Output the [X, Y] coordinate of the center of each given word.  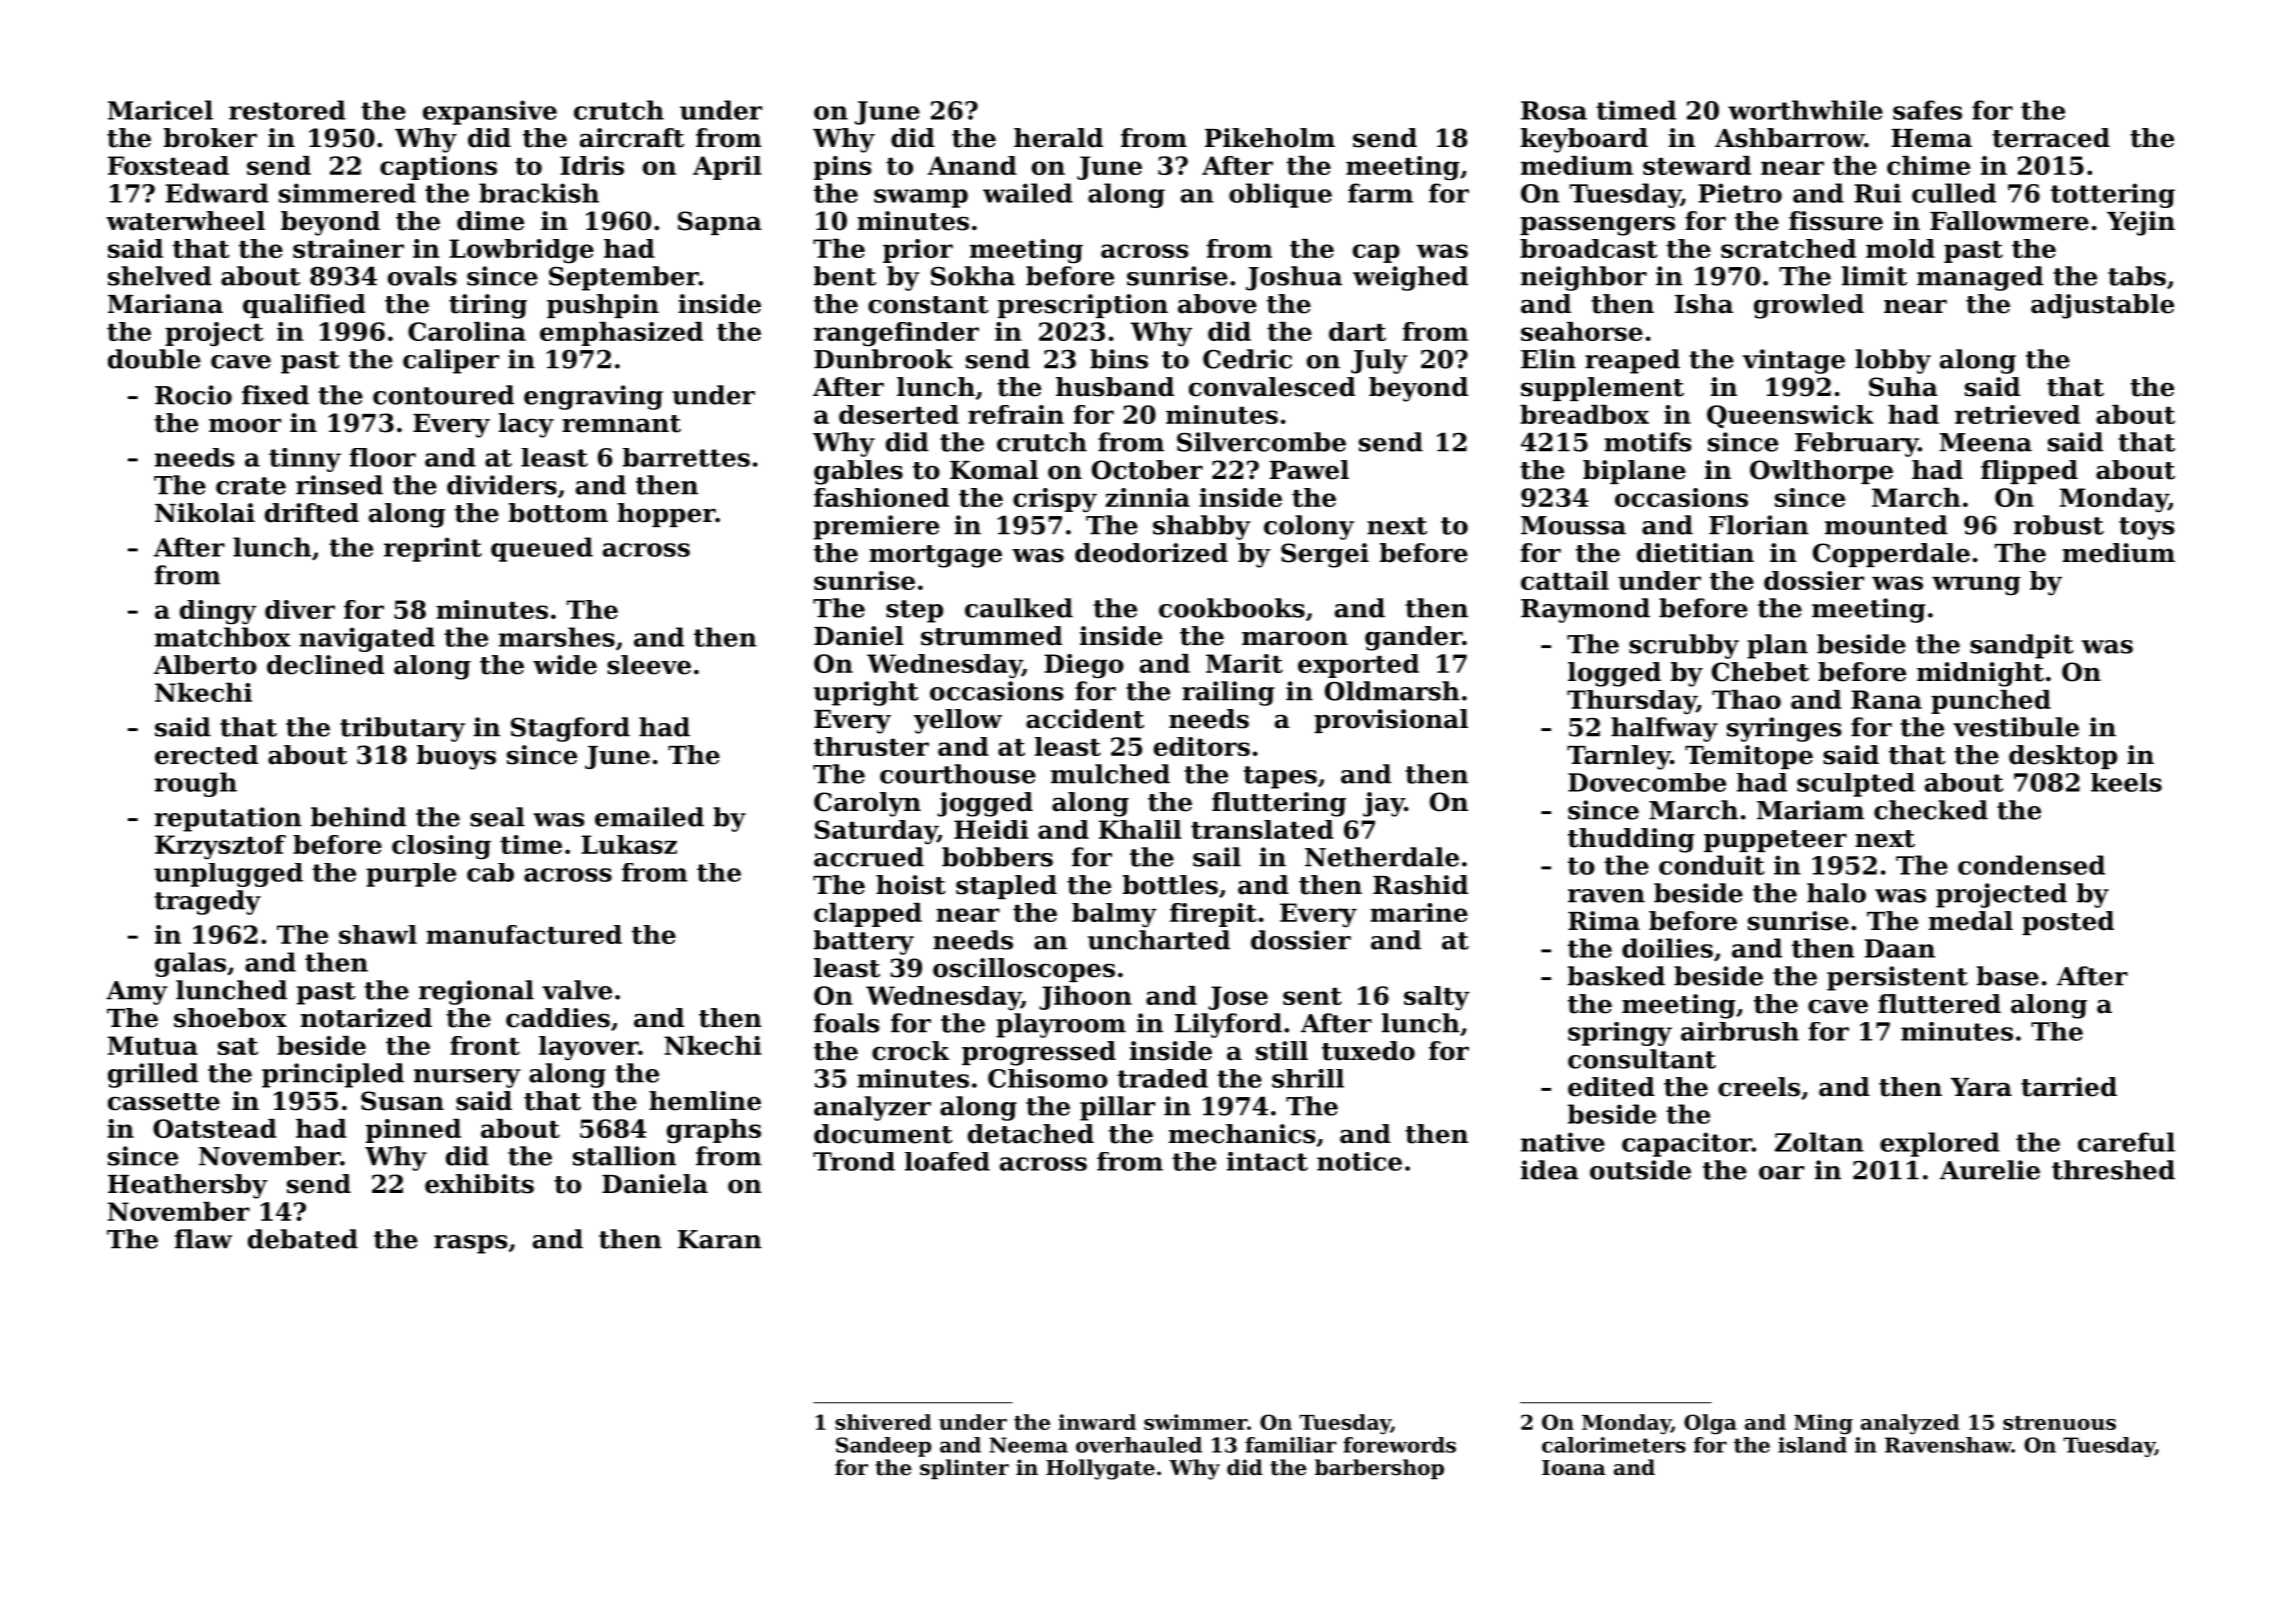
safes [1927, 110]
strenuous [2059, 1423]
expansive [490, 112]
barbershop [1379, 1469]
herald [1058, 138]
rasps [470, 1244]
